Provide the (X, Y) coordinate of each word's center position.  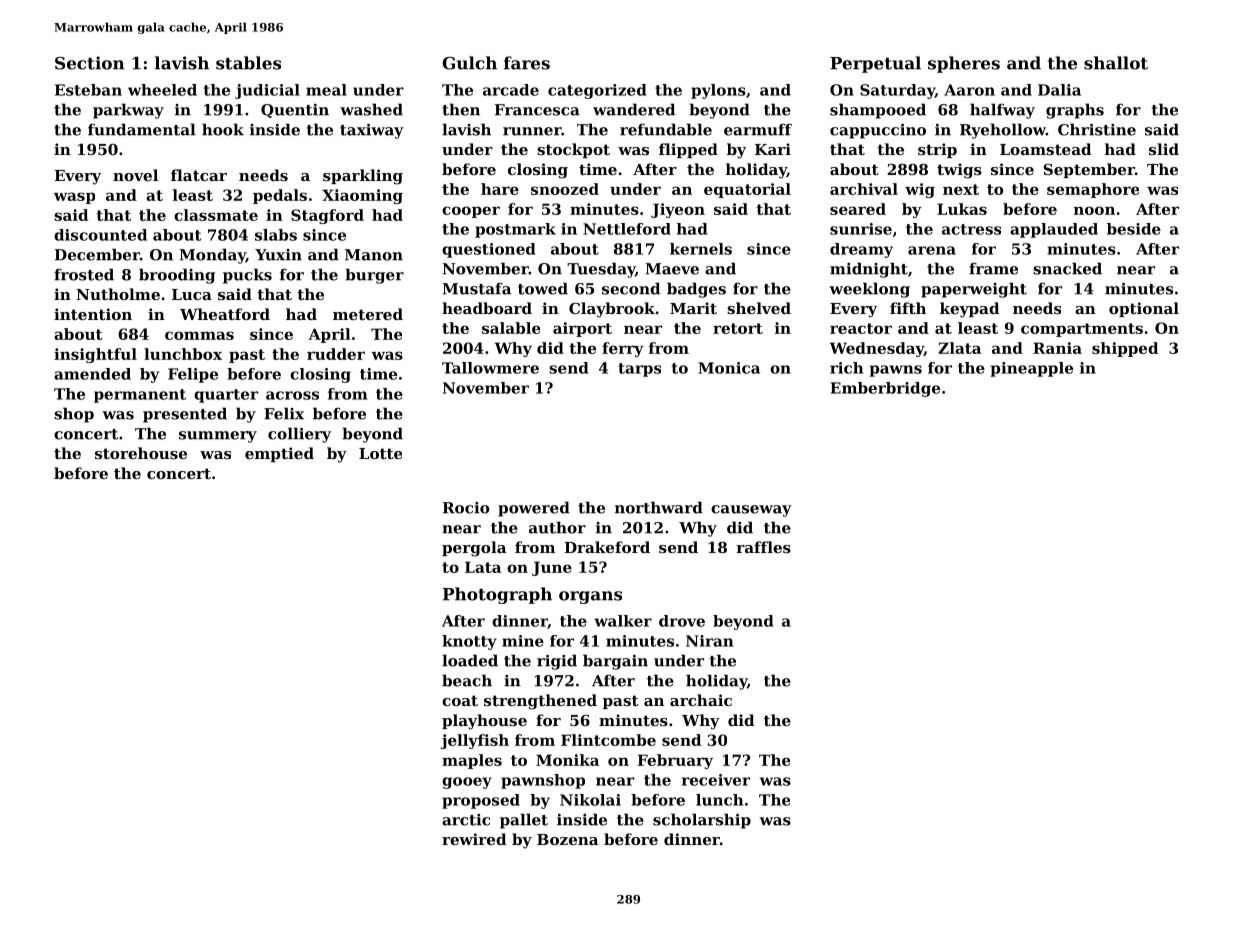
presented (185, 415)
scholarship (702, 821)
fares (527, 63)
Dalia (1059, 90)
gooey (467, 783)
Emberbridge (885, 389)
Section (90, 63)
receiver (716, 780)
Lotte (380, 453)
